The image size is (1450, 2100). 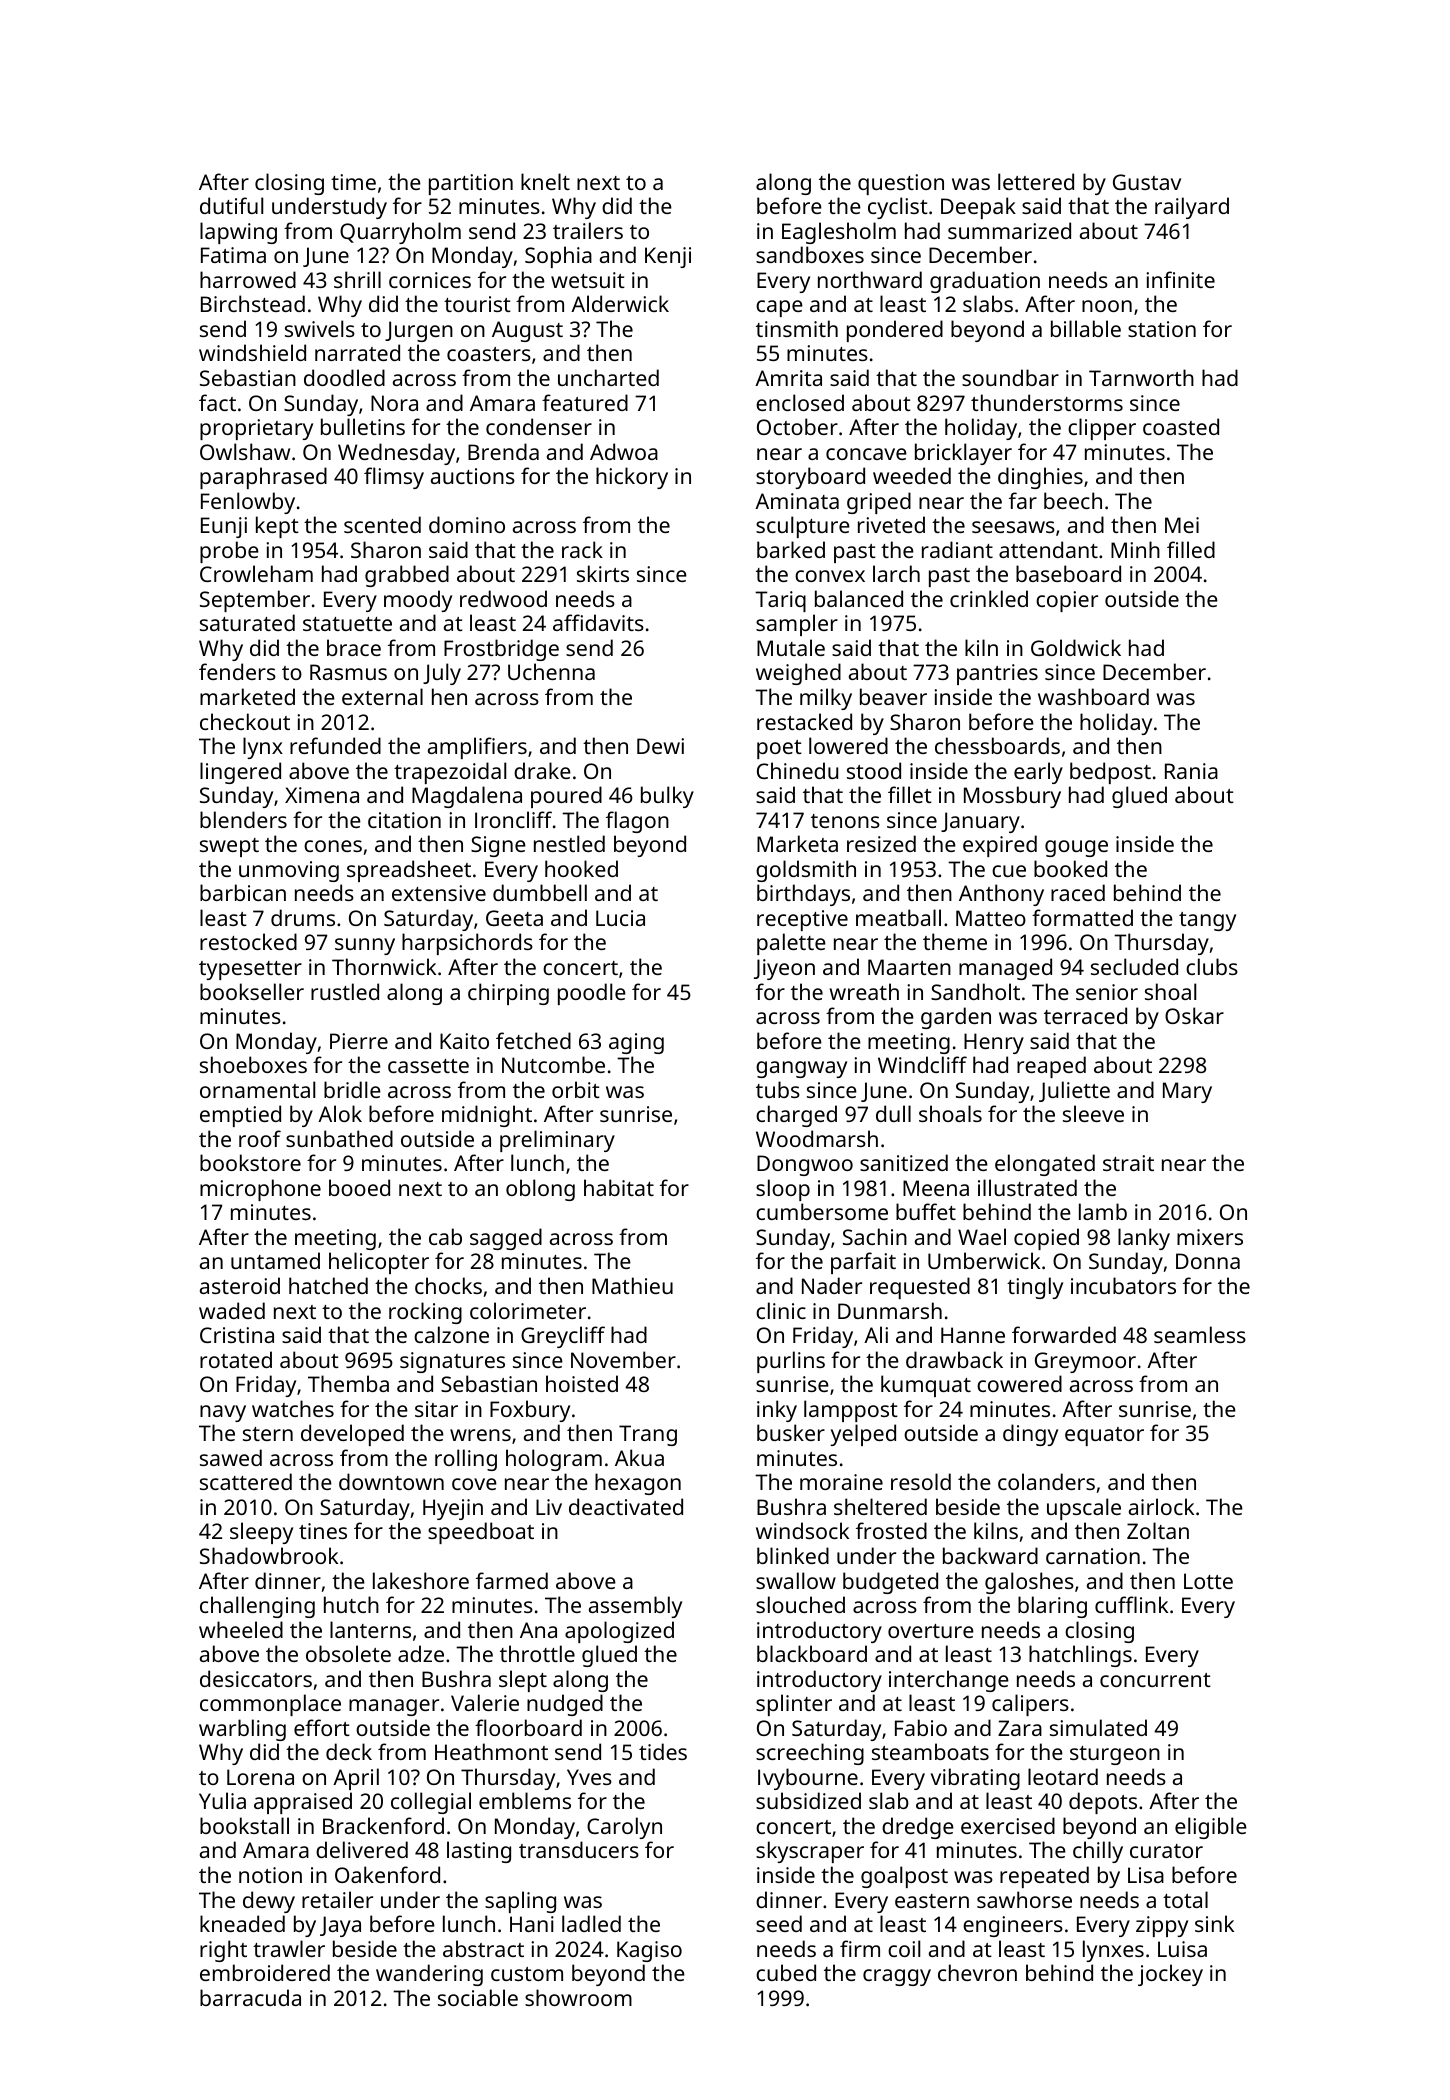 What do you see at coordinates (619, 1632) in the screenshot?
I see `apologized` at bounding box center [619, 1632].
